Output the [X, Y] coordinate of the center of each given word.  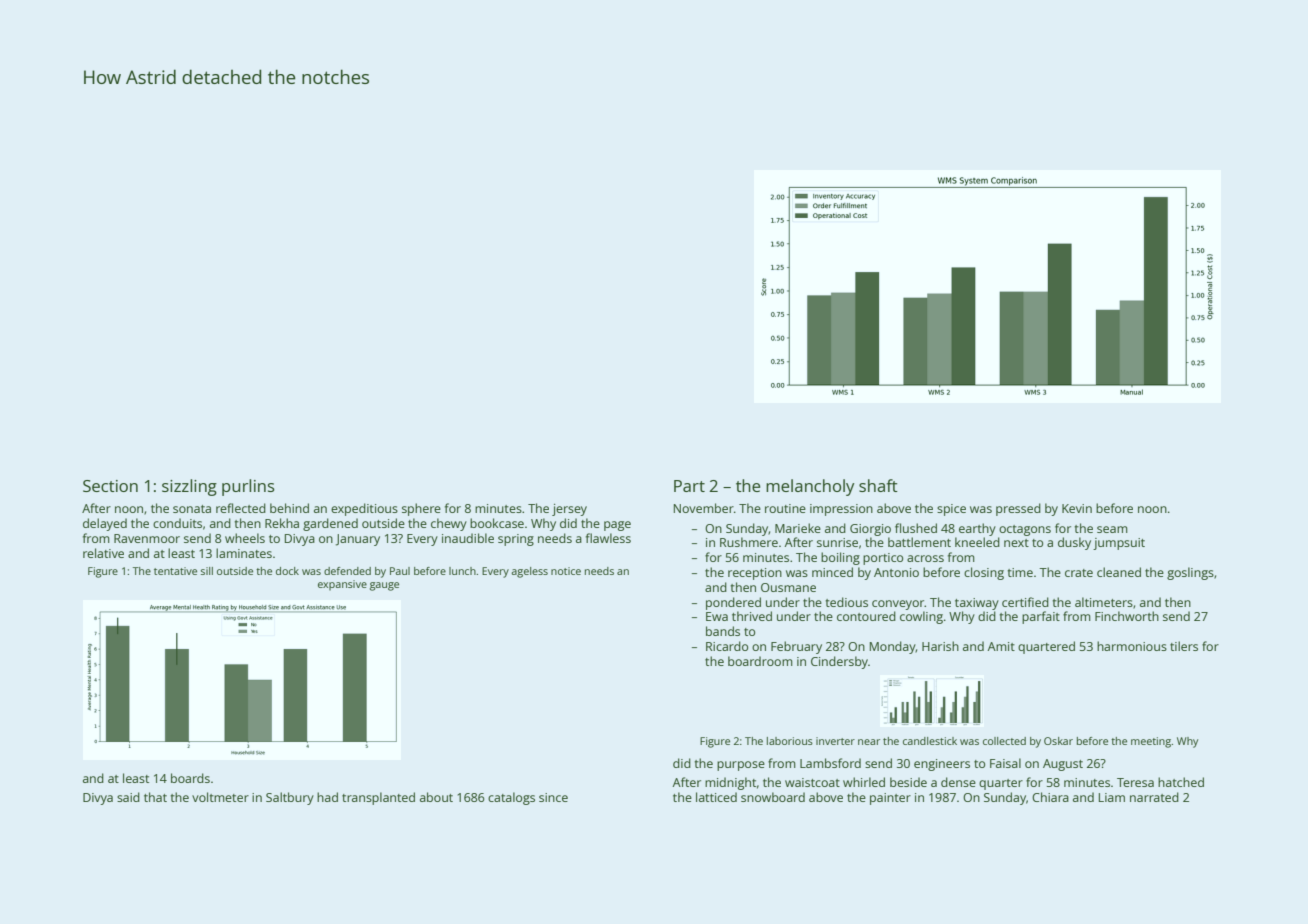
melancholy [810, 487]
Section [110, 486]
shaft [878, 485]
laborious [790, 741]
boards [190, 778]
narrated [1154, 797]
